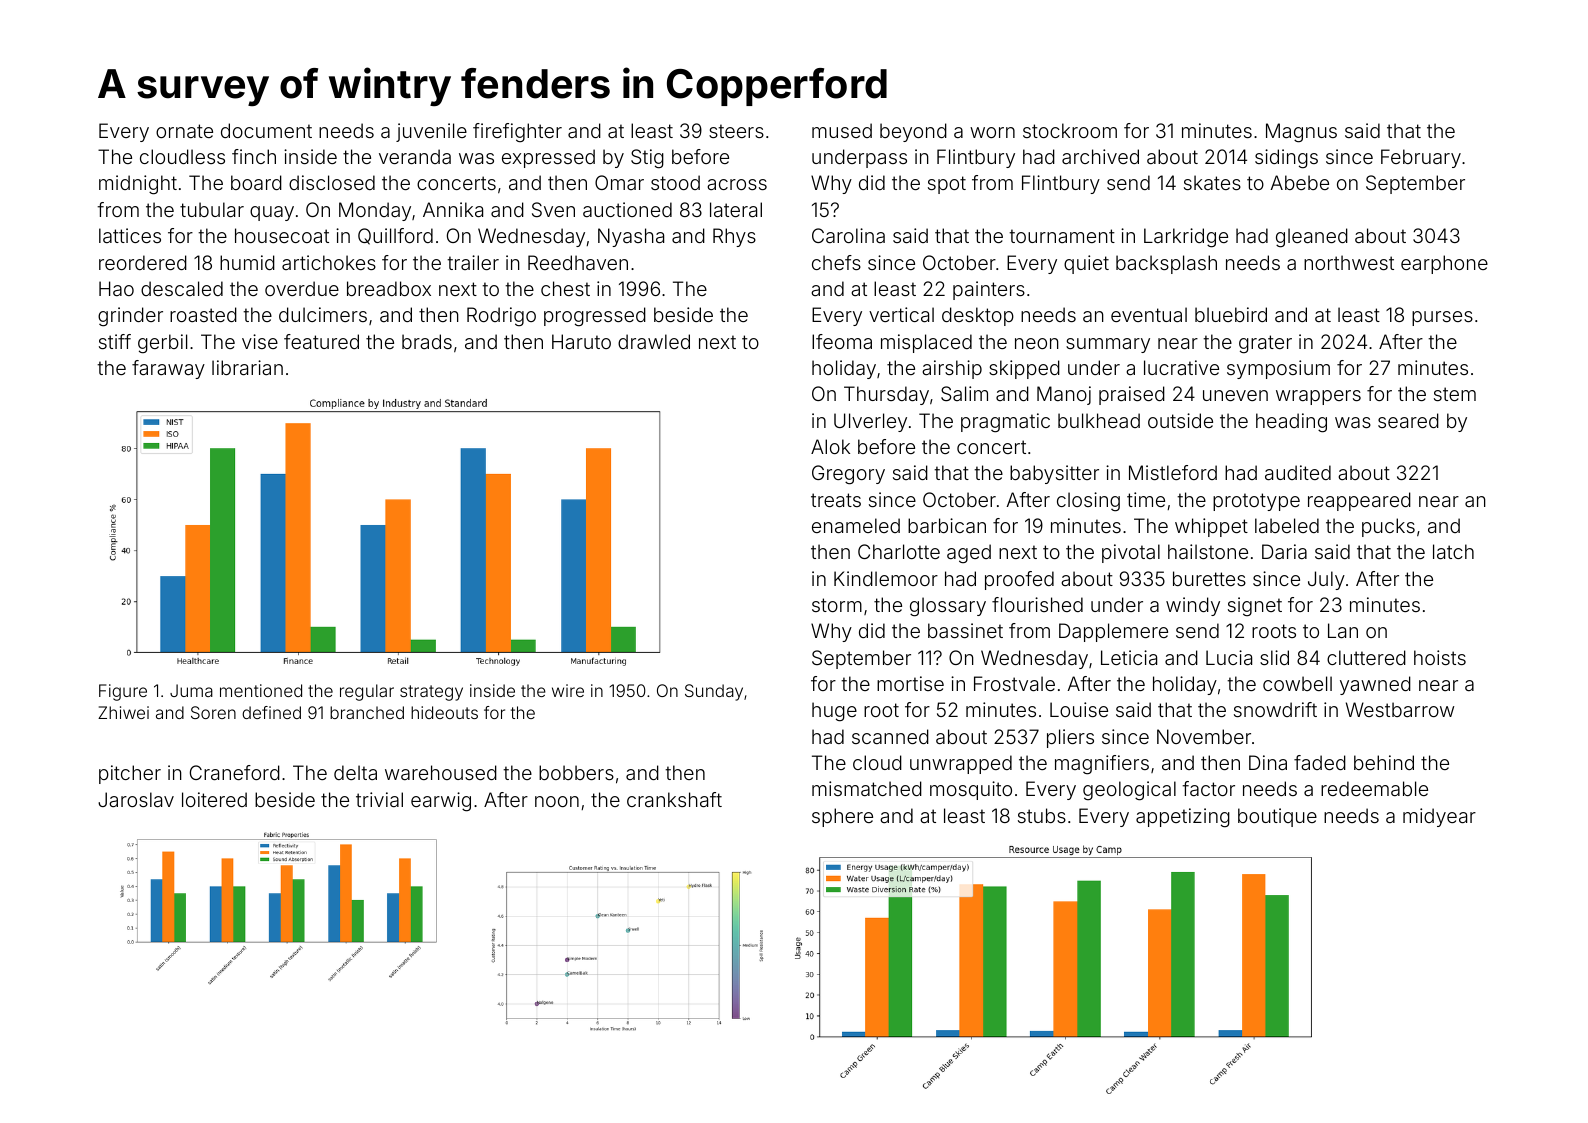  What do you see at coordinates (1183, 818) in the screenshot?
I see `appetizing` at bounding box center [1183, 818].
